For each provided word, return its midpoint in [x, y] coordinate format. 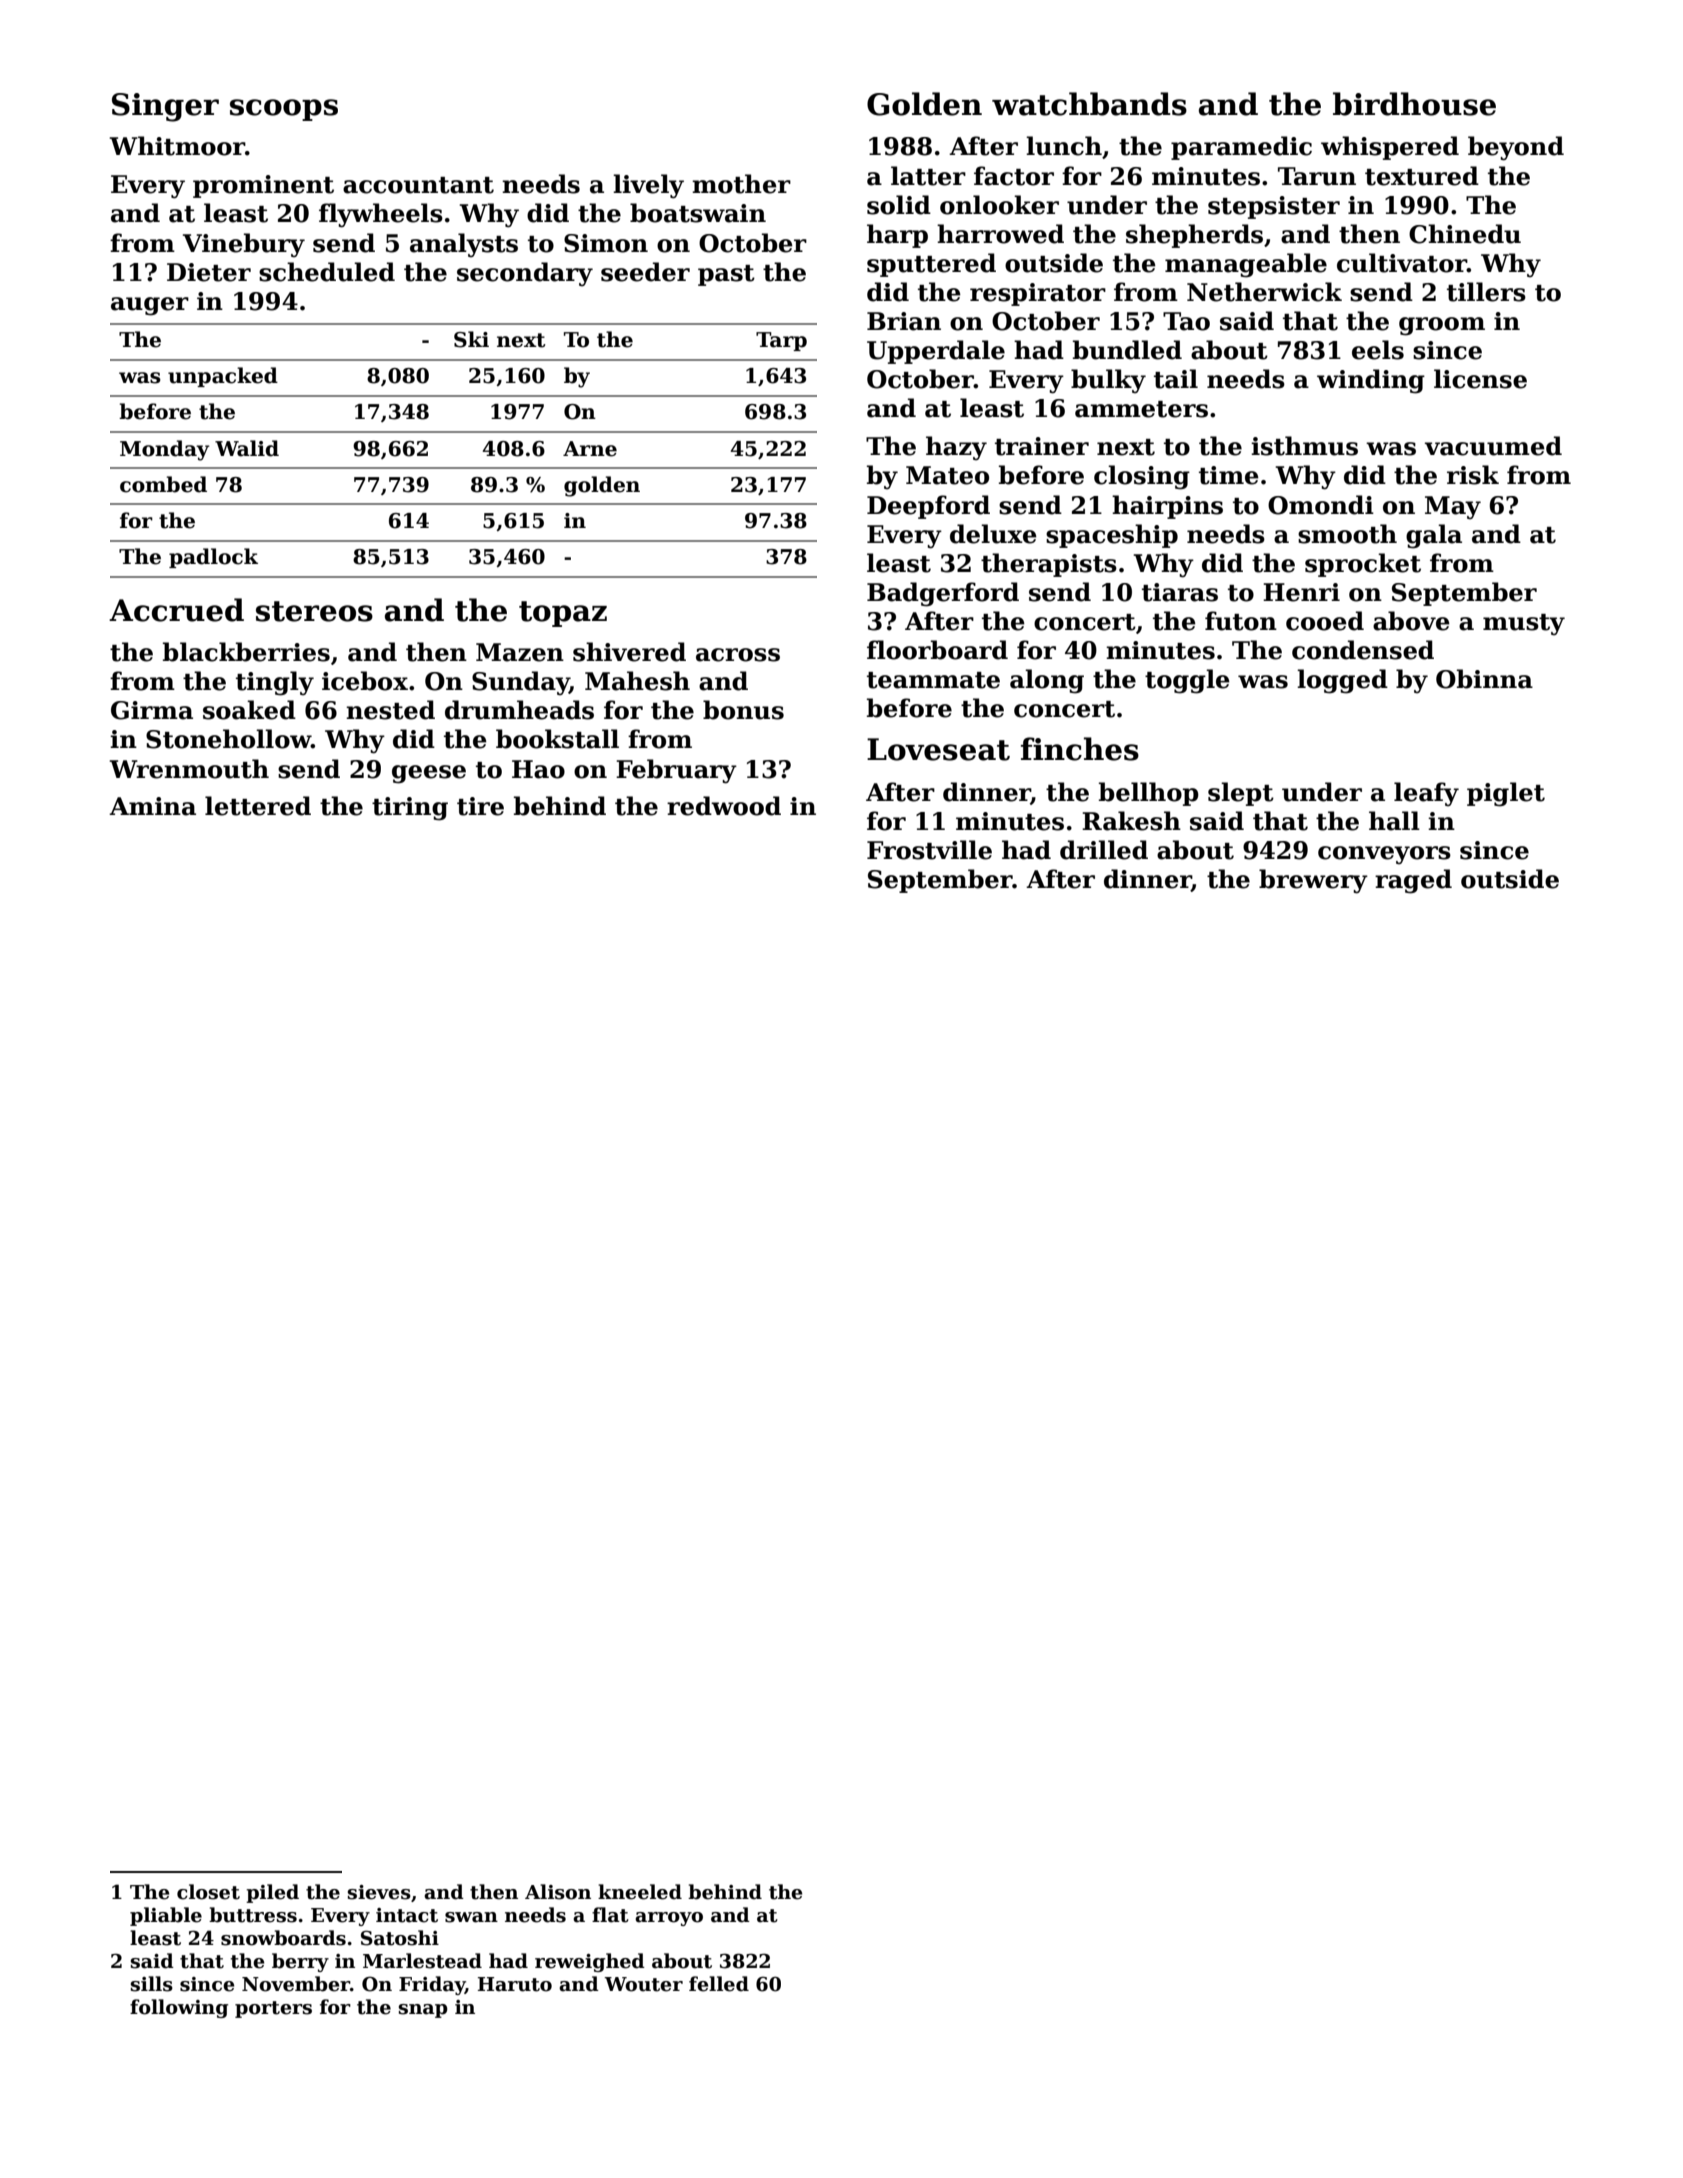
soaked [249, 710]
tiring [410, 809]
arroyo [669, 1919]
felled [719, 1984]
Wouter [643, 1984]
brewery [1313, 881]
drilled [1104, 850]
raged [1413, 881]
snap [423, 2011]
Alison [558, 1892]
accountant [418, 185]
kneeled [640, 1892]
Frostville [929, 850]
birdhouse [1414, 104]
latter [928, 176]
